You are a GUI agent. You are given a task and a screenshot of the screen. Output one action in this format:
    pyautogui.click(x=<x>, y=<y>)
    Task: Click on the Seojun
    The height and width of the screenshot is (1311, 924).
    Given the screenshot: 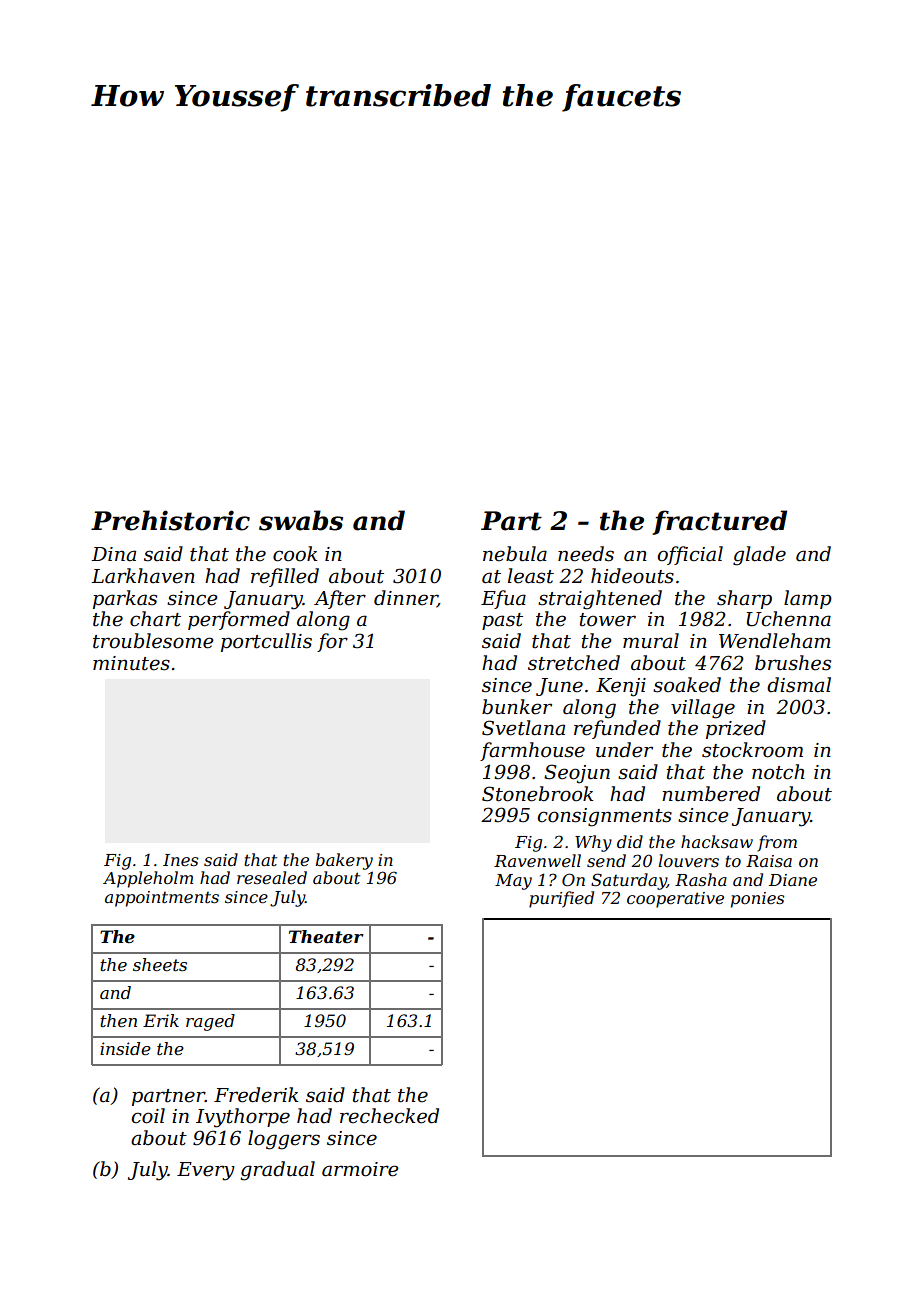 What is the action you would take?
    pyautogui.click(x=577, y=774)
